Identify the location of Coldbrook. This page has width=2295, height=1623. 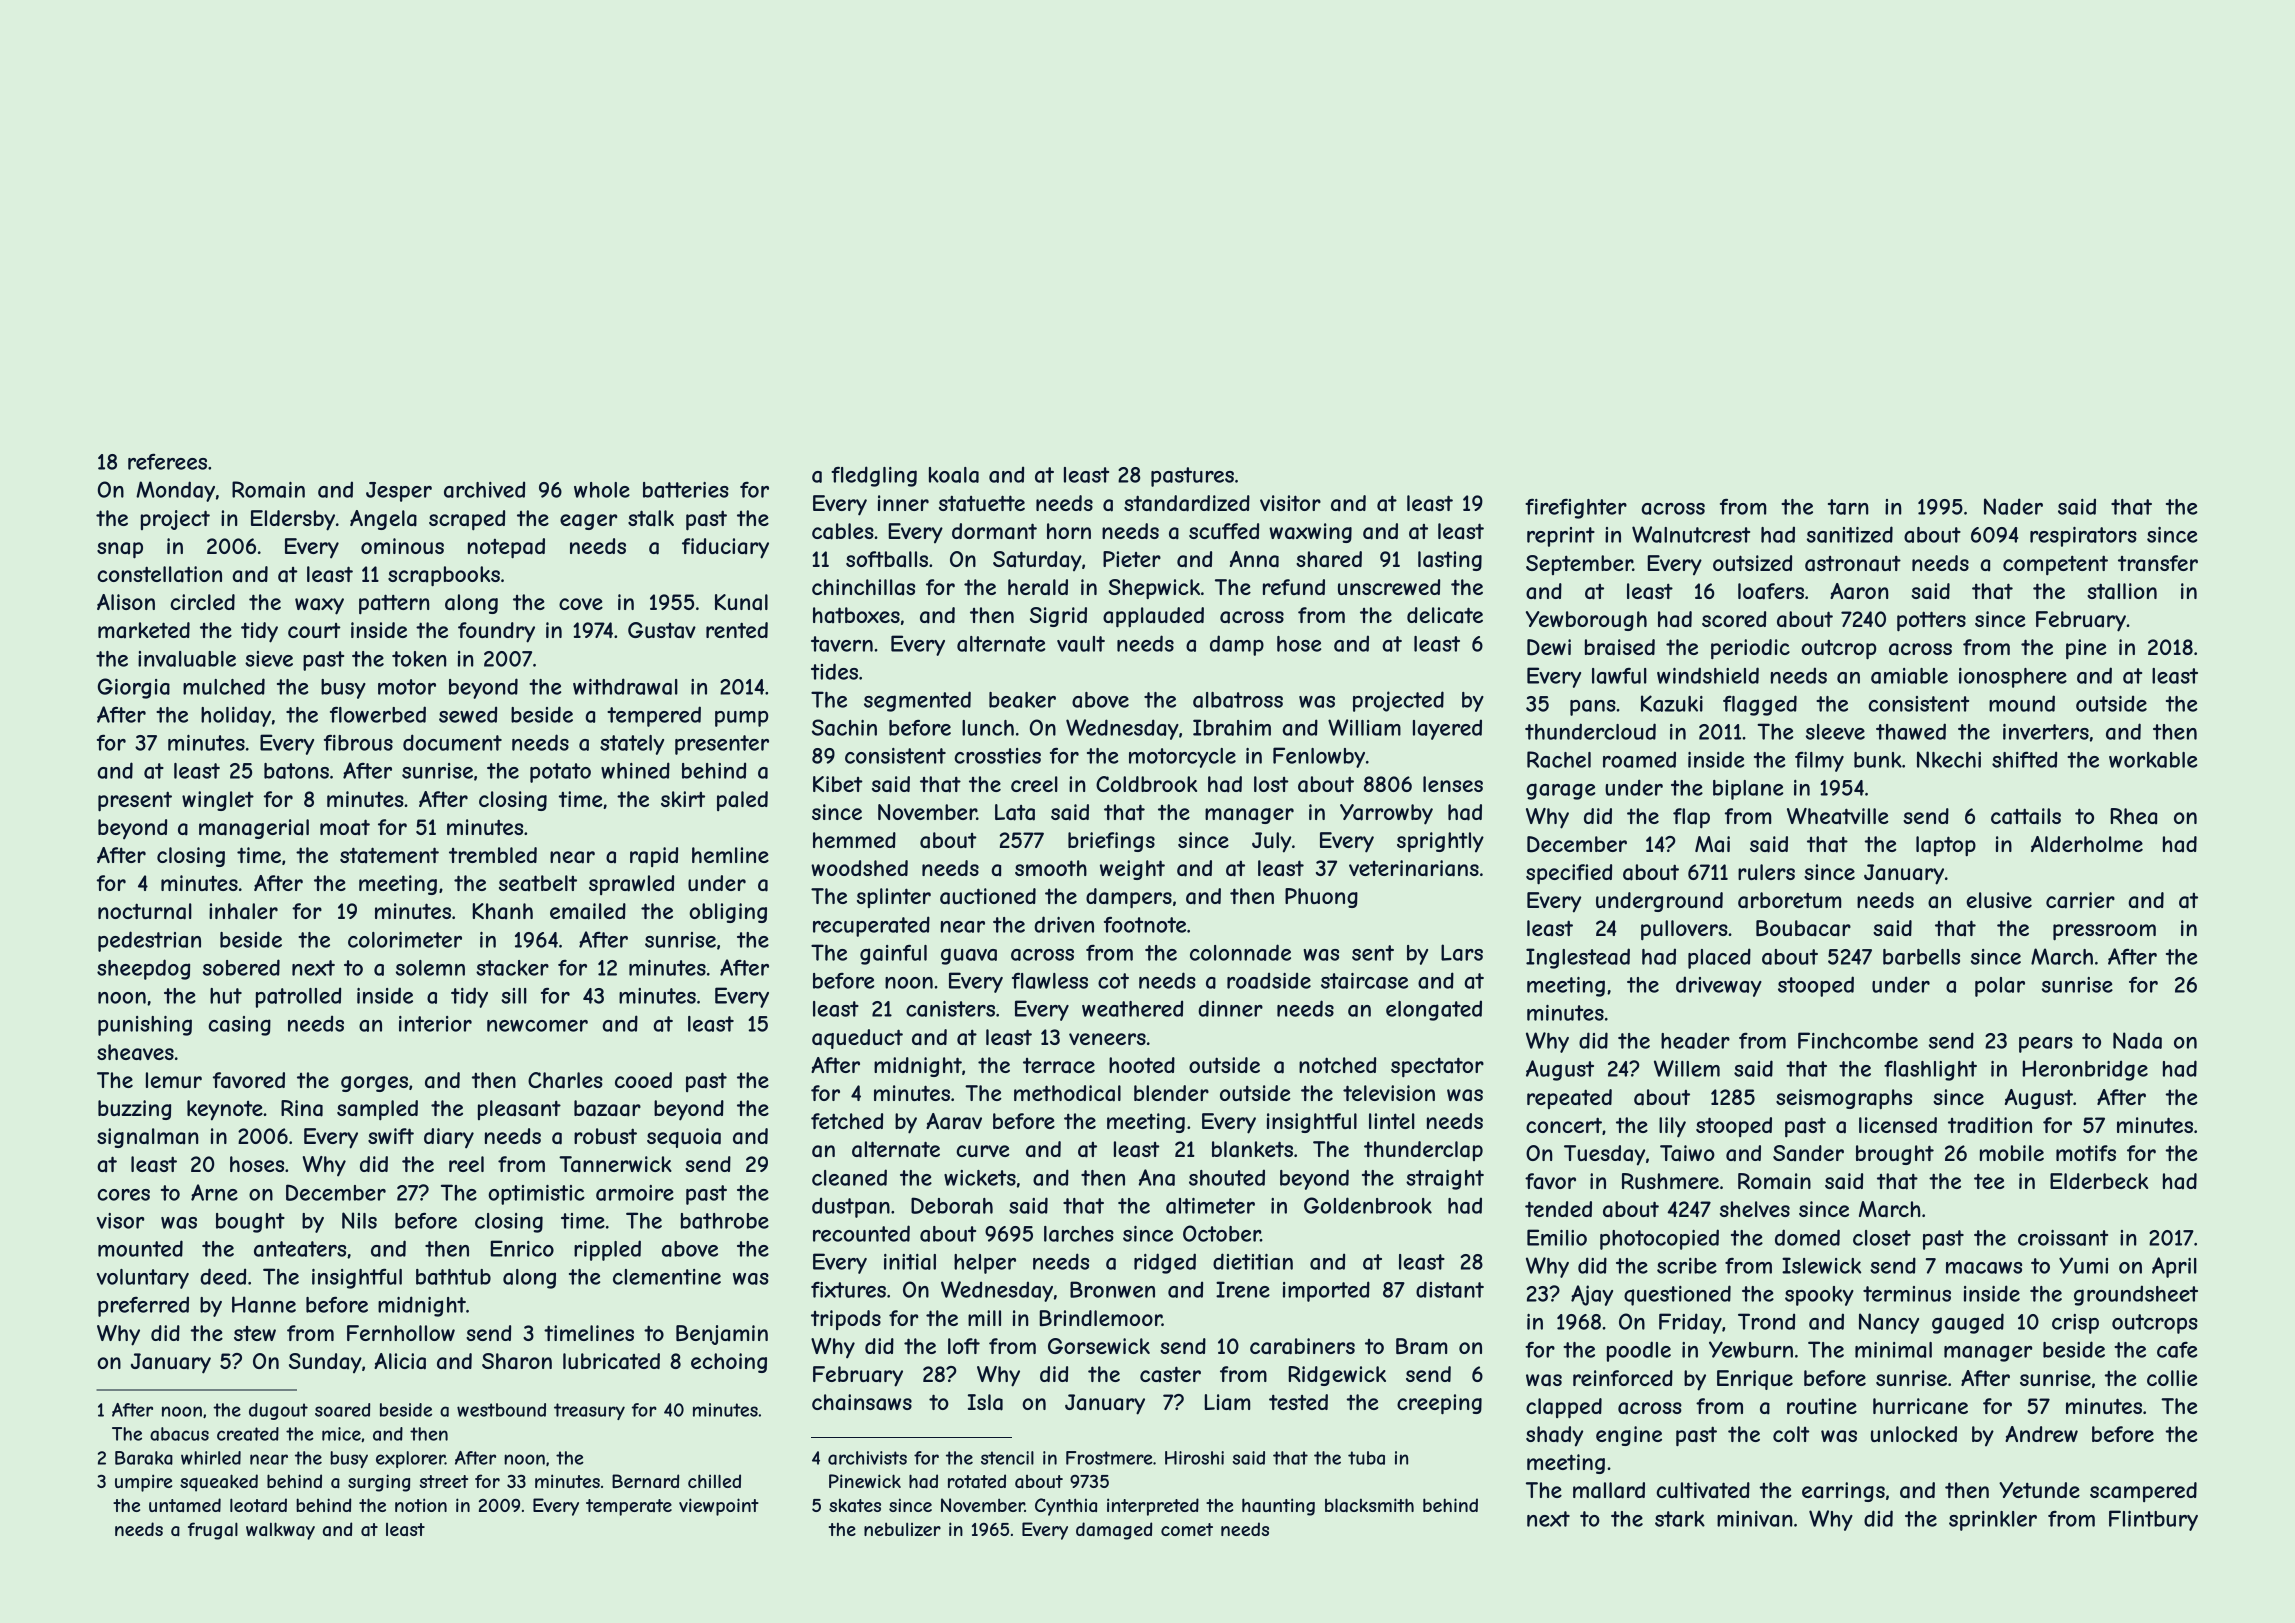
(1146, 784).
